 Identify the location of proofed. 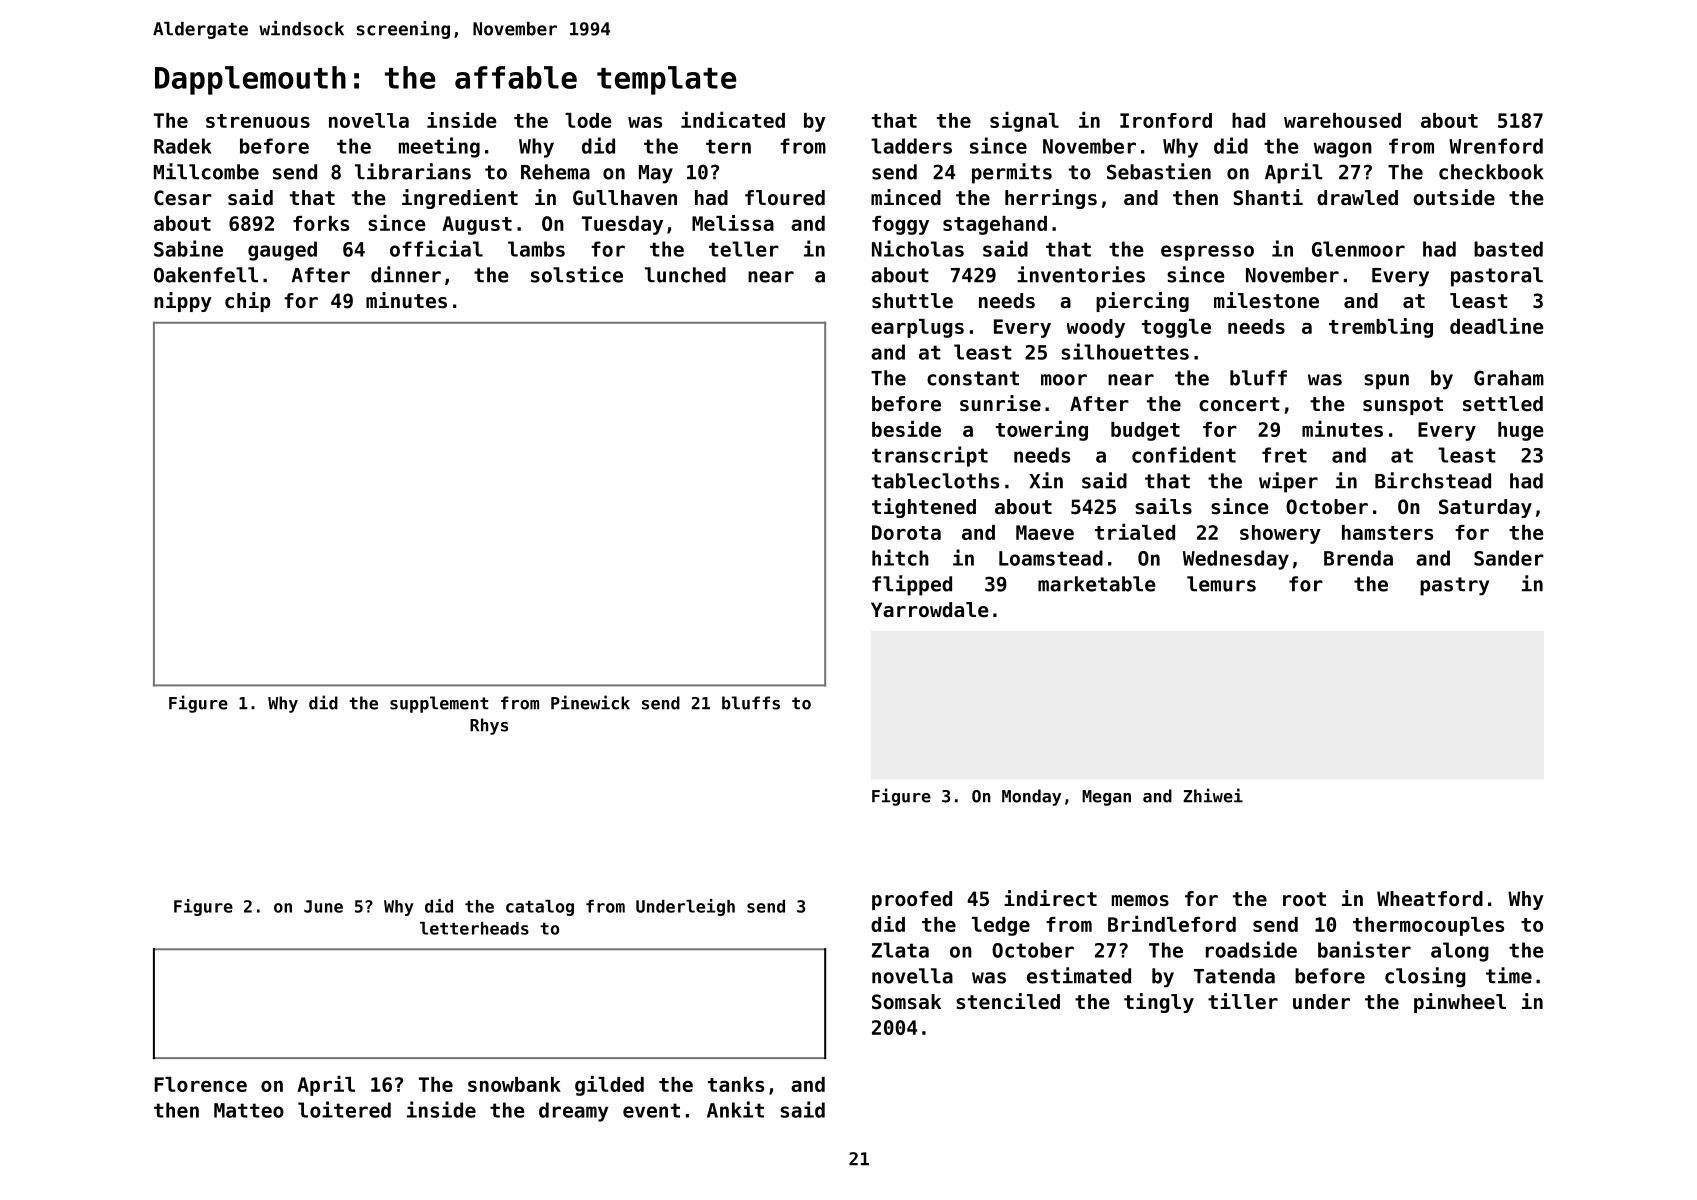
(912, 900).
